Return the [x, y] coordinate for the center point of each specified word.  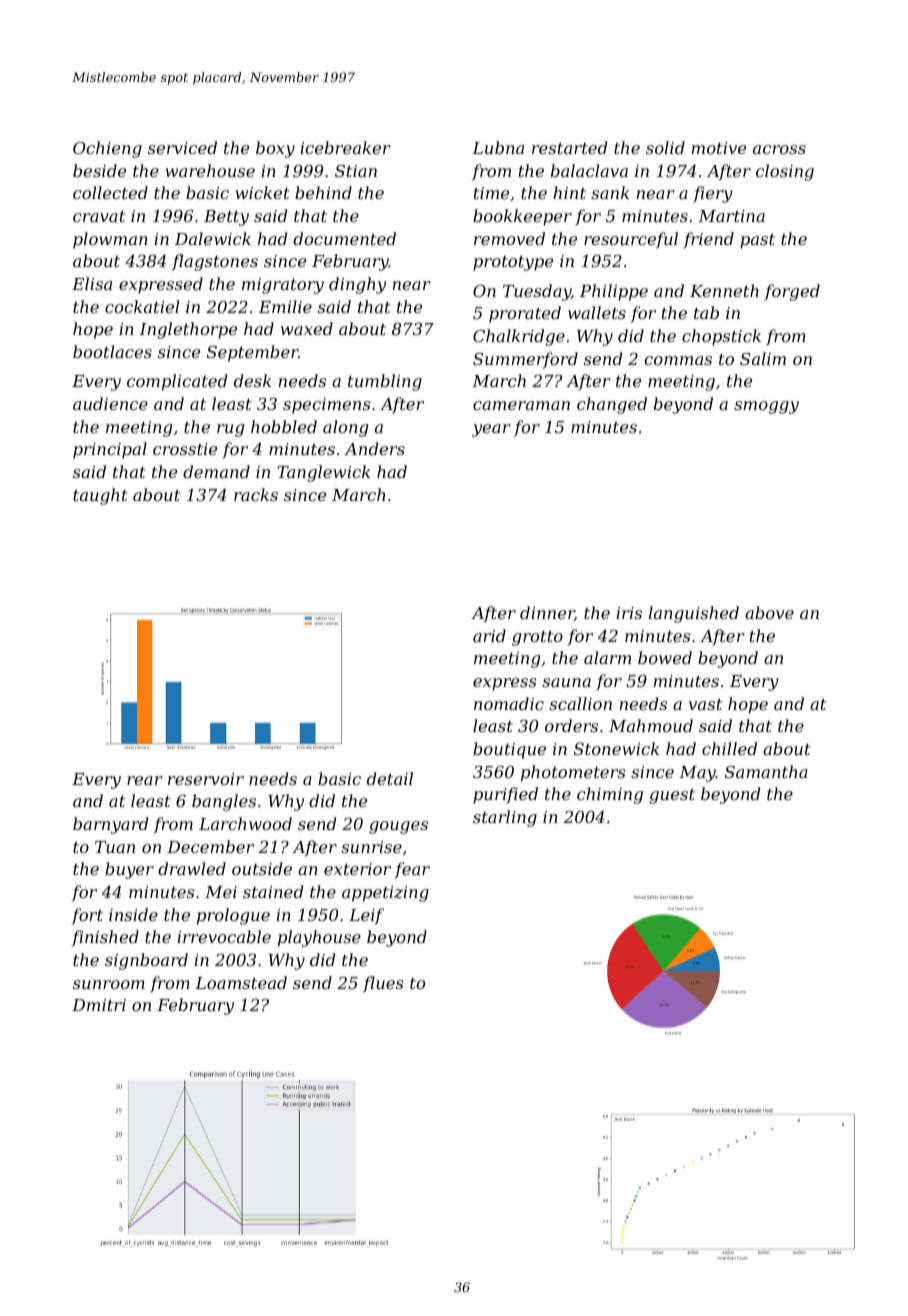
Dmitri [99, 1005]
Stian [356, 171]
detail [390, 778]
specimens [327, 406]
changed [612, 405]
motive [719, 148]
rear [145, 780]
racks [256, 494]
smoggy [766, 407]
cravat [99, 216]
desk [252, 380]
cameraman [521, 405]
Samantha [766, 771]
